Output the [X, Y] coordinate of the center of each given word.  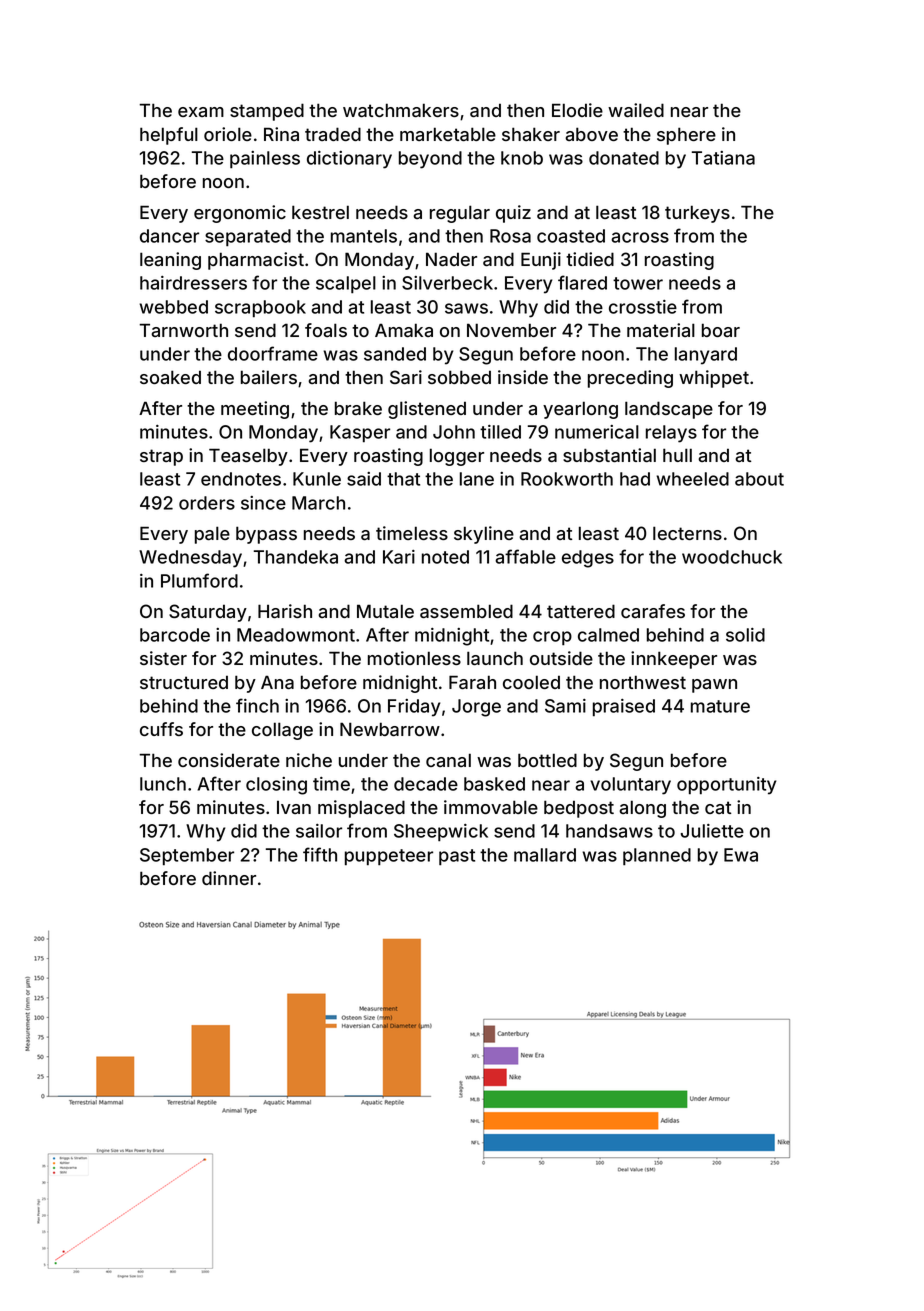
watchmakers [401, 110]
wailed [636, 110]
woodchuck [732, 557]
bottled [547, 760]
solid [745, 635]
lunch [163, 784]
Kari [399, 557]
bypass [266, 535]
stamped [267, 112]
